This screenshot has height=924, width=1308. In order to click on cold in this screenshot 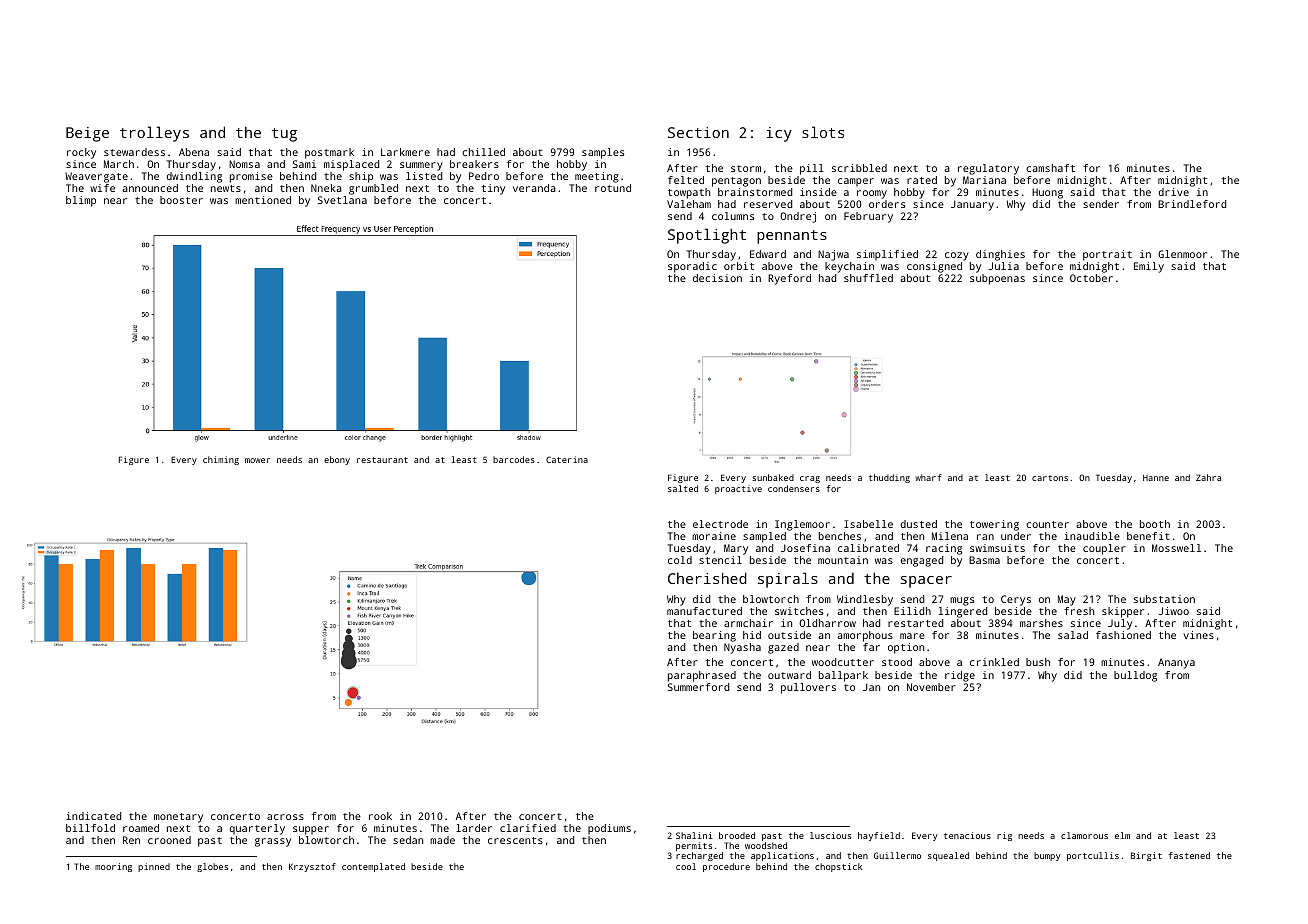, I will do `click(680, 560)`.
